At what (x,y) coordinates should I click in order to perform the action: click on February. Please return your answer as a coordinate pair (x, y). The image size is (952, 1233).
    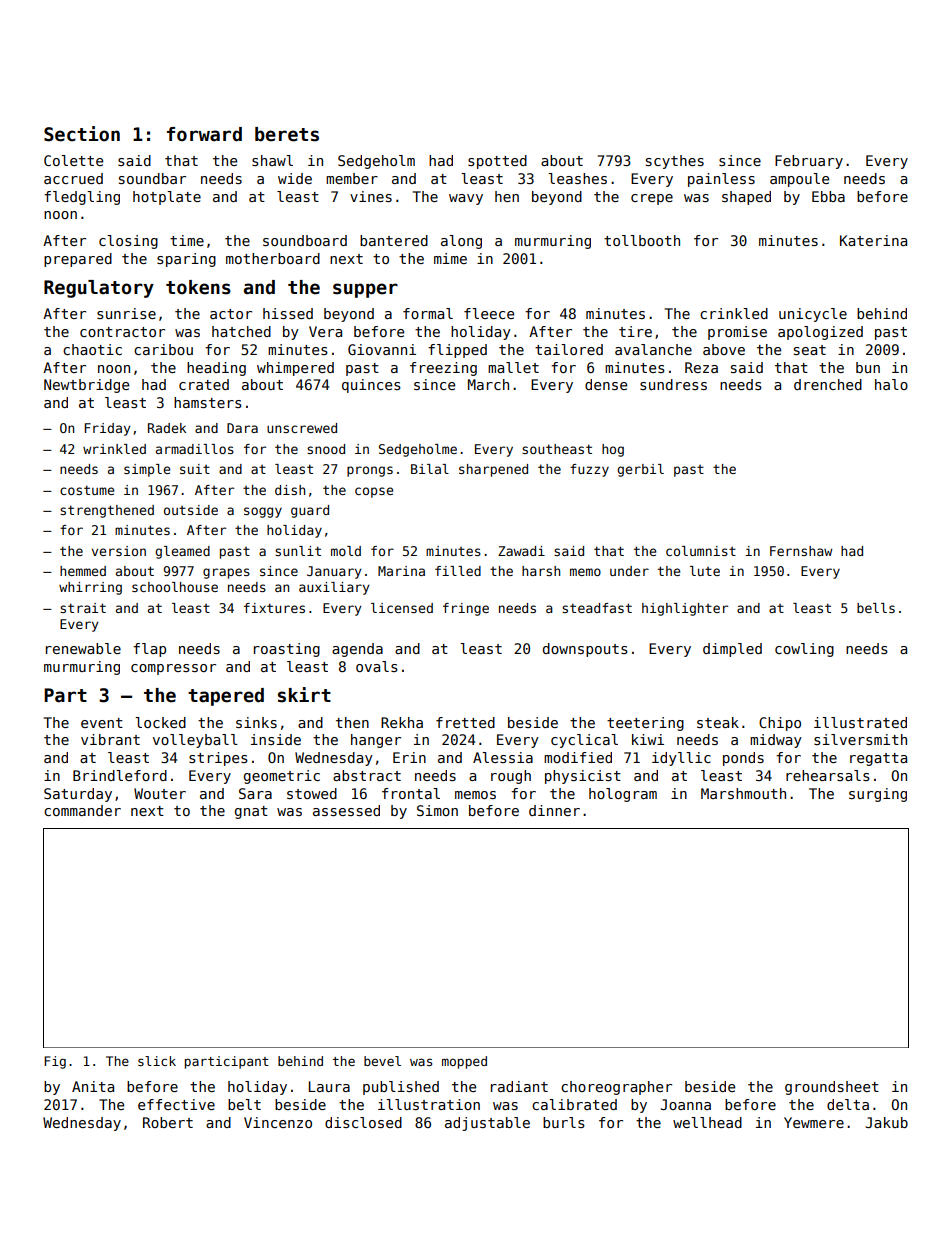
    Looking at the image, I should click on (809, 162).
